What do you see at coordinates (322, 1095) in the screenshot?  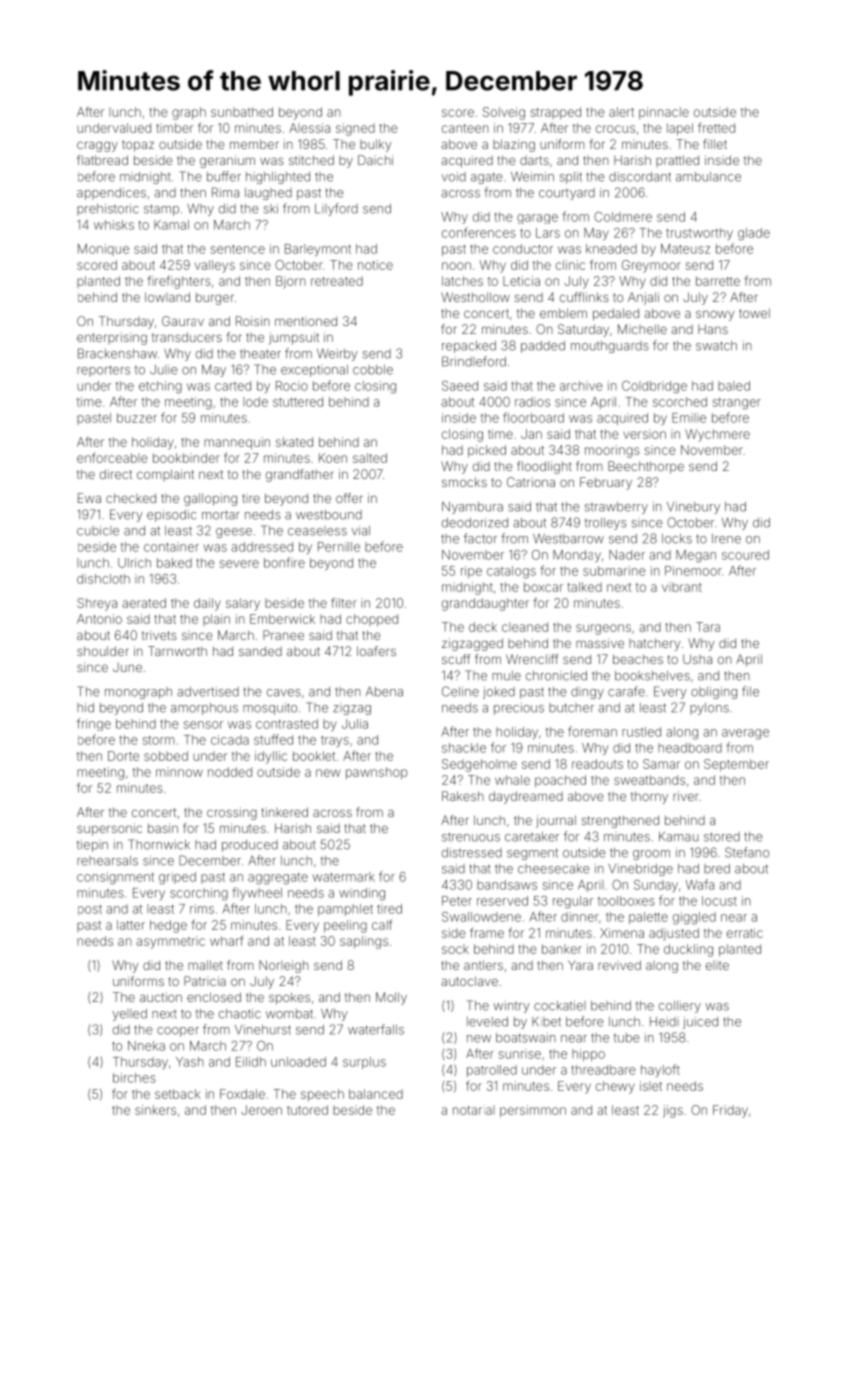 I see `speech` at bounding box center [322, 1095].
